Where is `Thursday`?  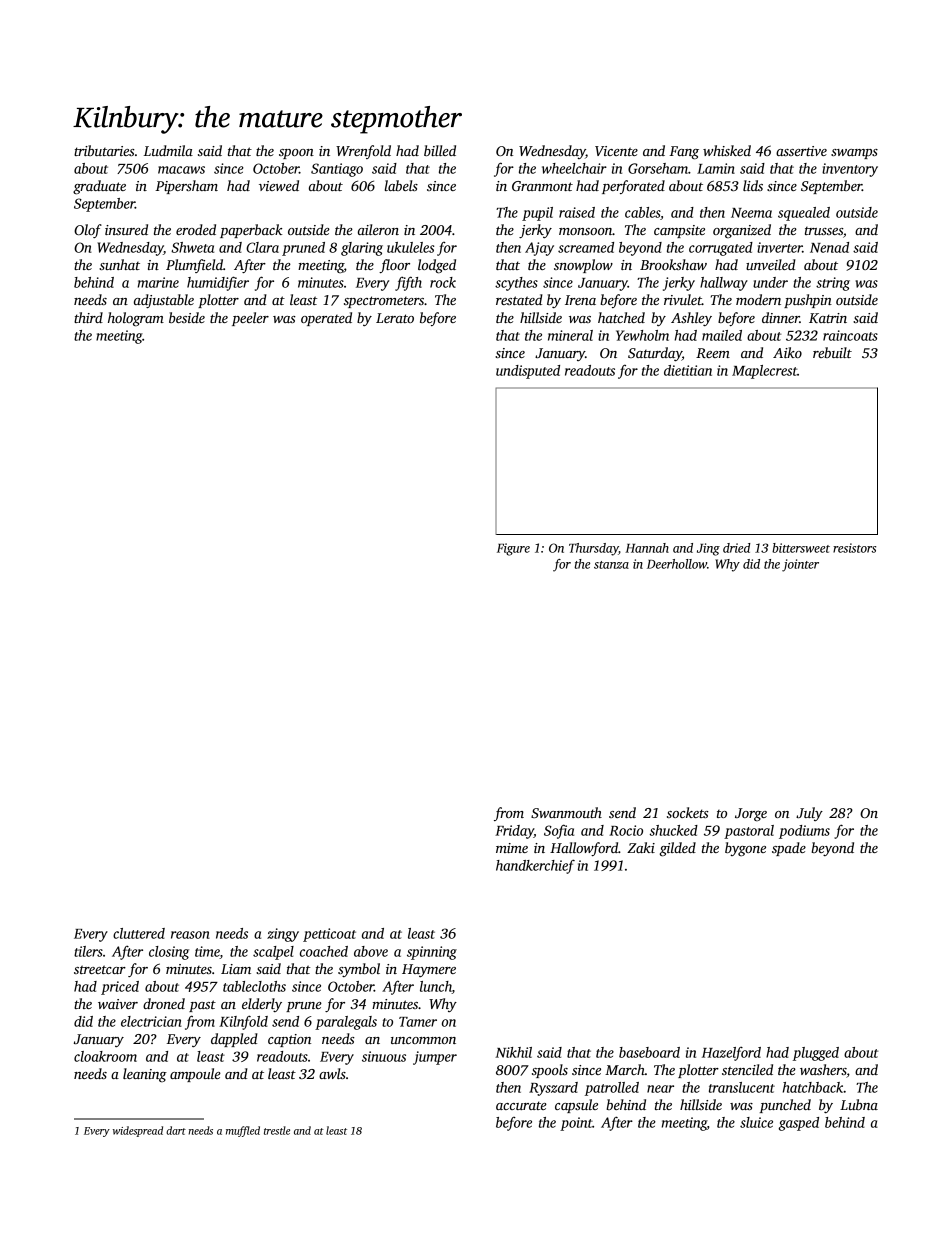 Thursday is located at coordinates (593, 549).
